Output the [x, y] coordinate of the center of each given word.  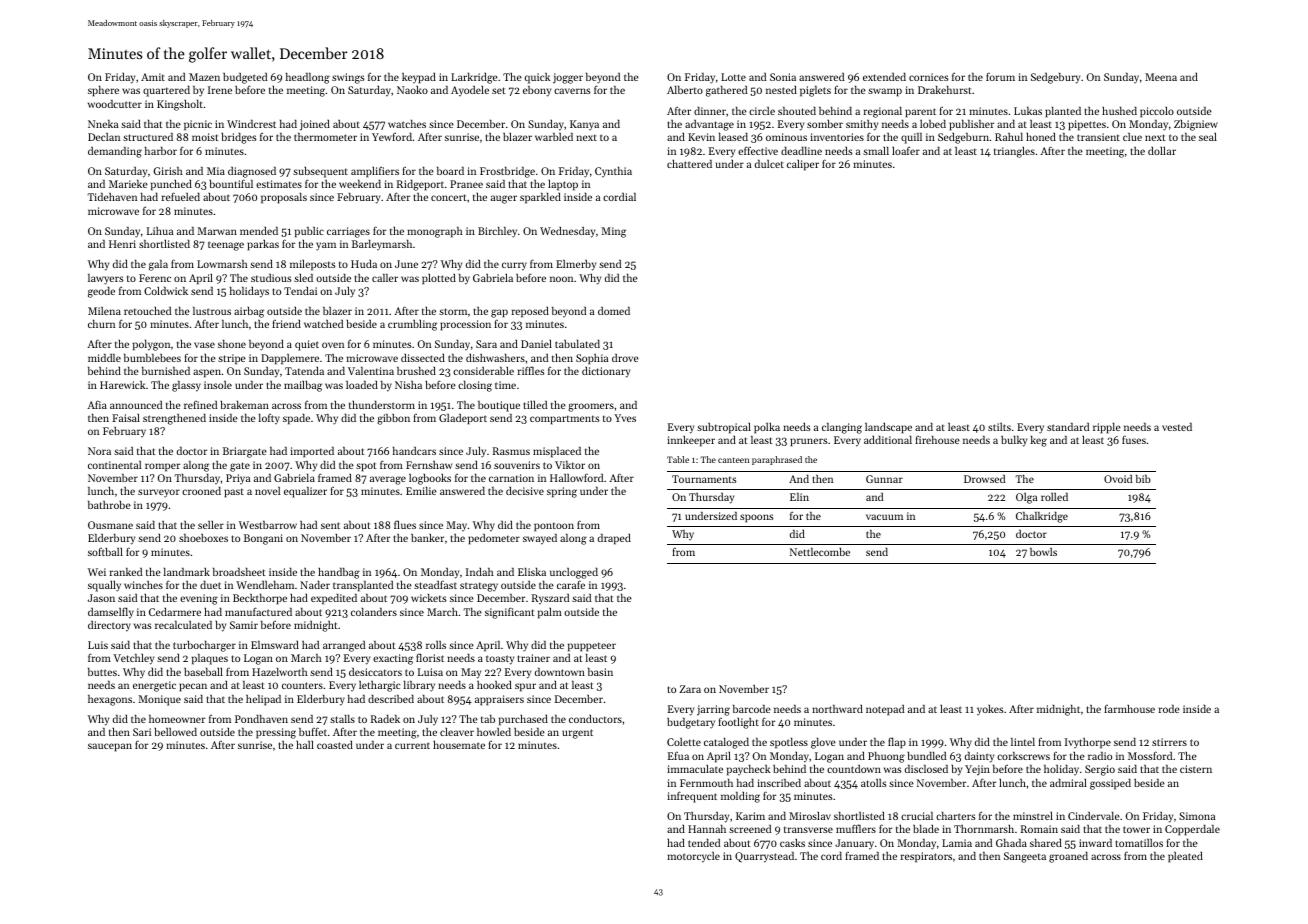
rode [1169, 709]
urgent [577, 734]
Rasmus [511, 451]
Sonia [783, 77]
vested [1177, 427]
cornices [929, 77]
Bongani [263, 539]
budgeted [245, 78]
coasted [335, 745]
